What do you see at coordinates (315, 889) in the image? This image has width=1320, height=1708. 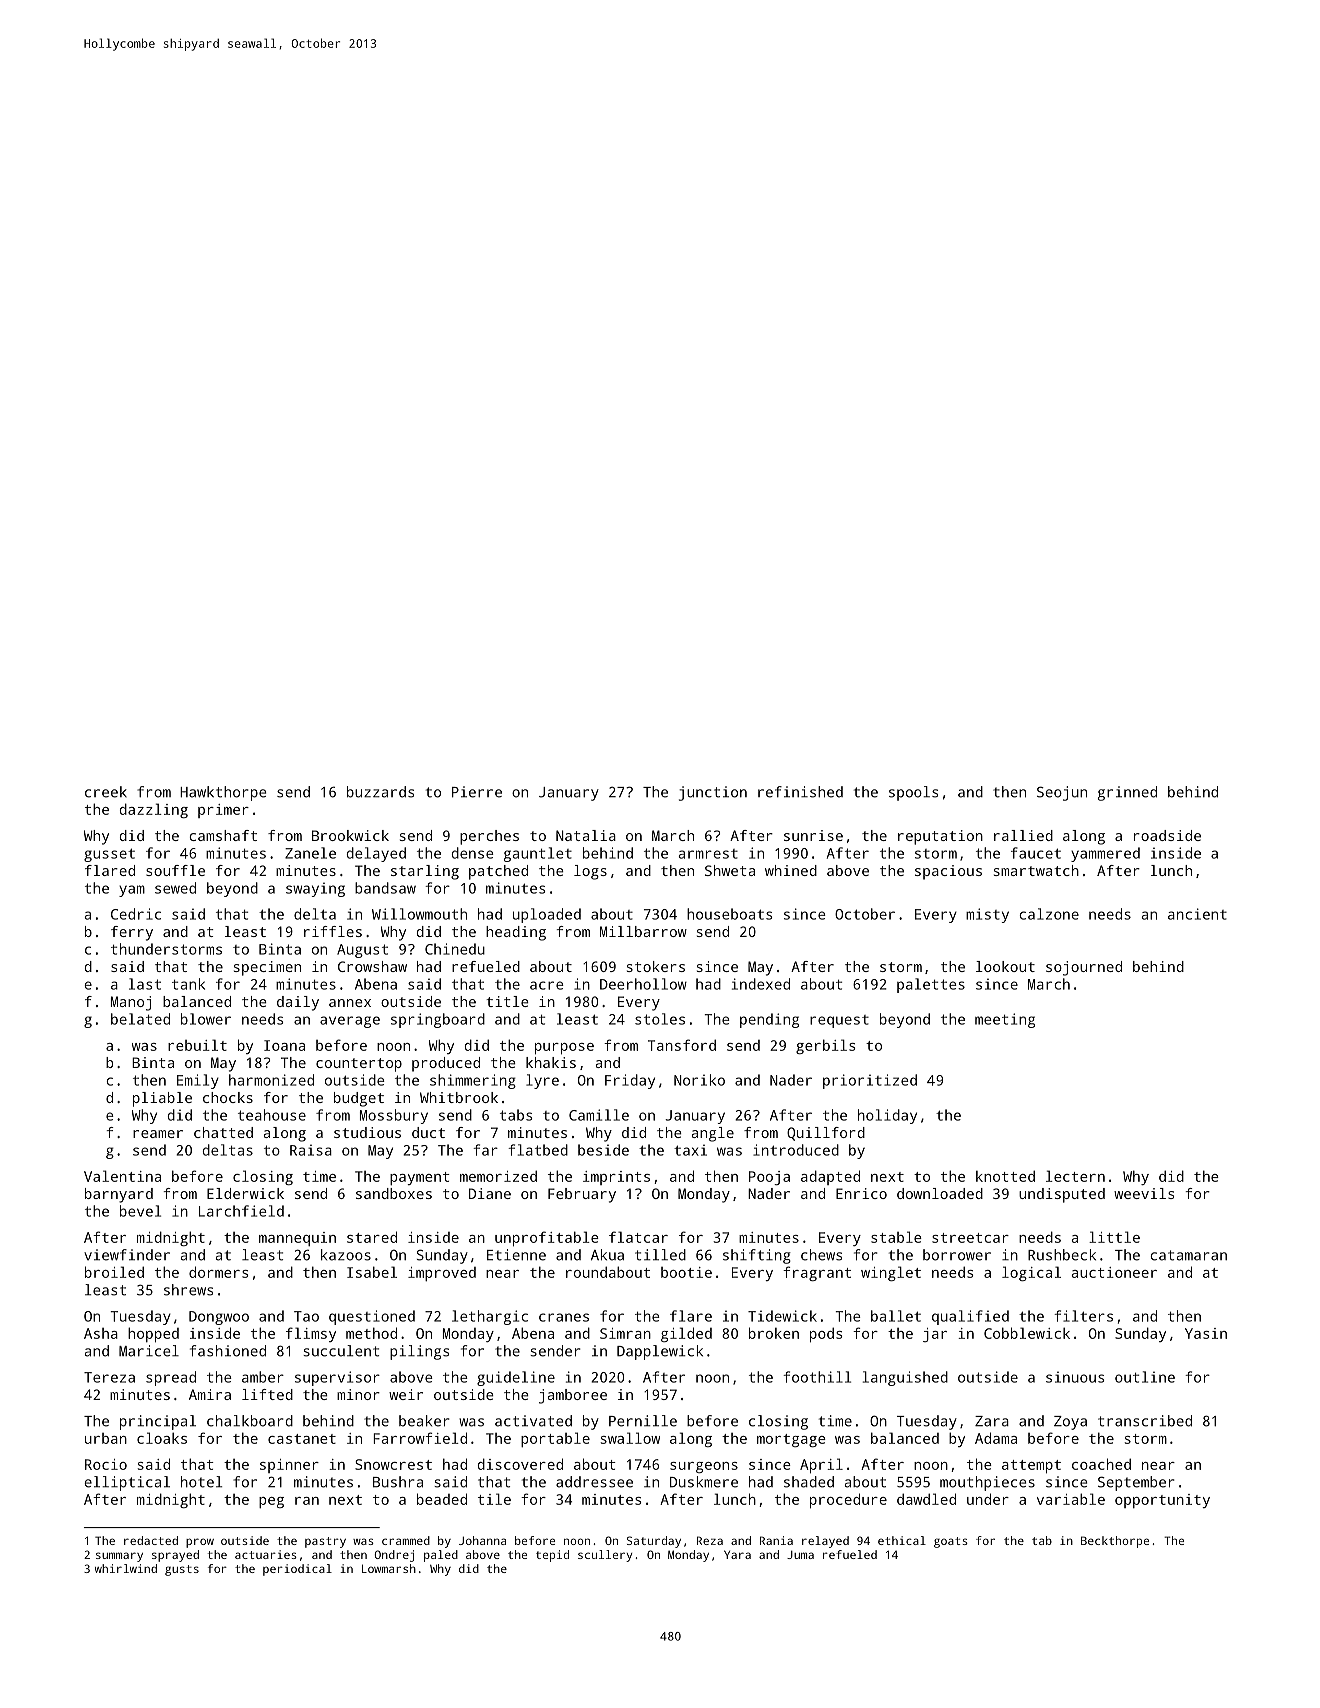 I see `swaying` at bounding box center [315, 889].
